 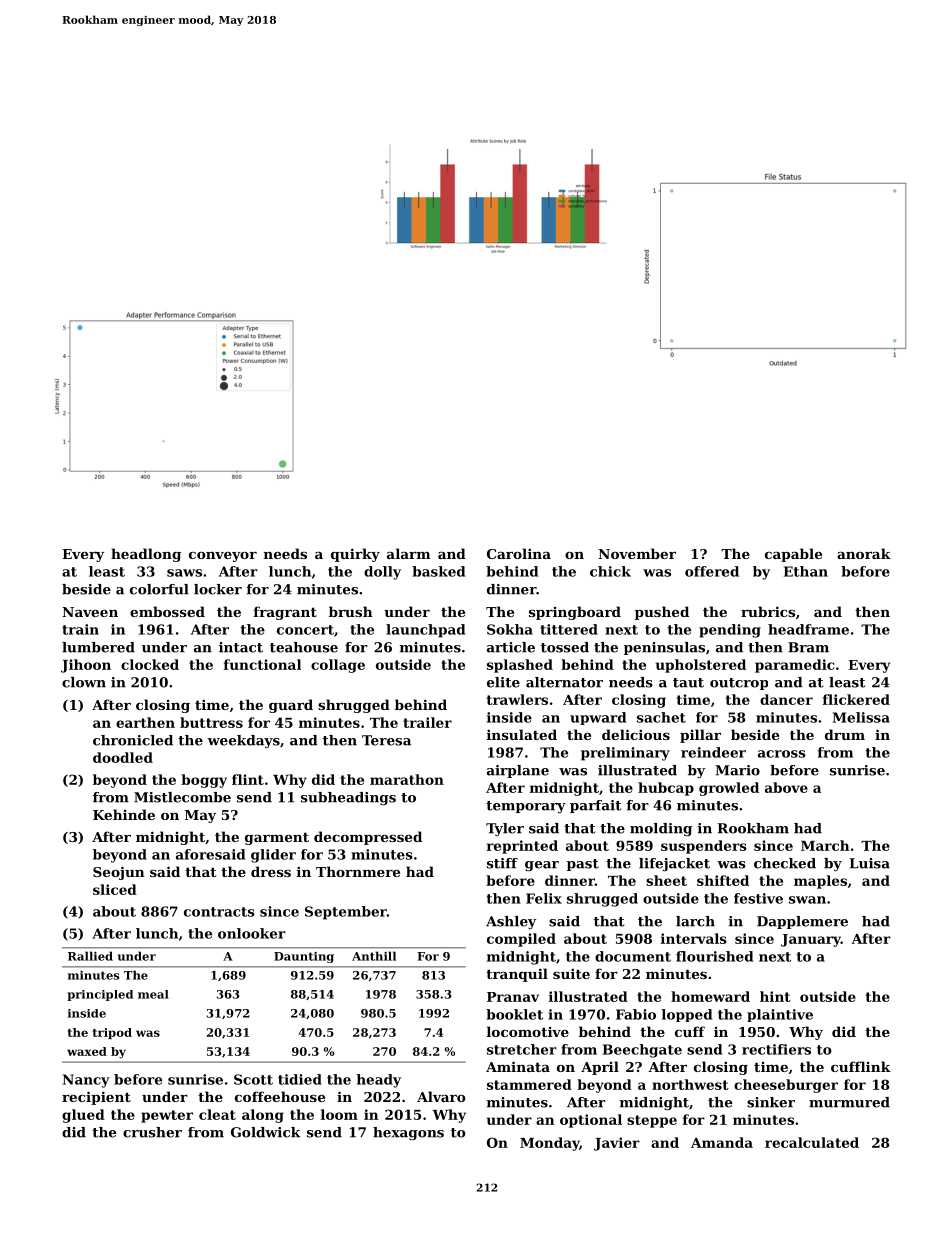 What do you see at coordinates (569, 629) in the image?
I see `tittered` at bounding box center [569, 629].
